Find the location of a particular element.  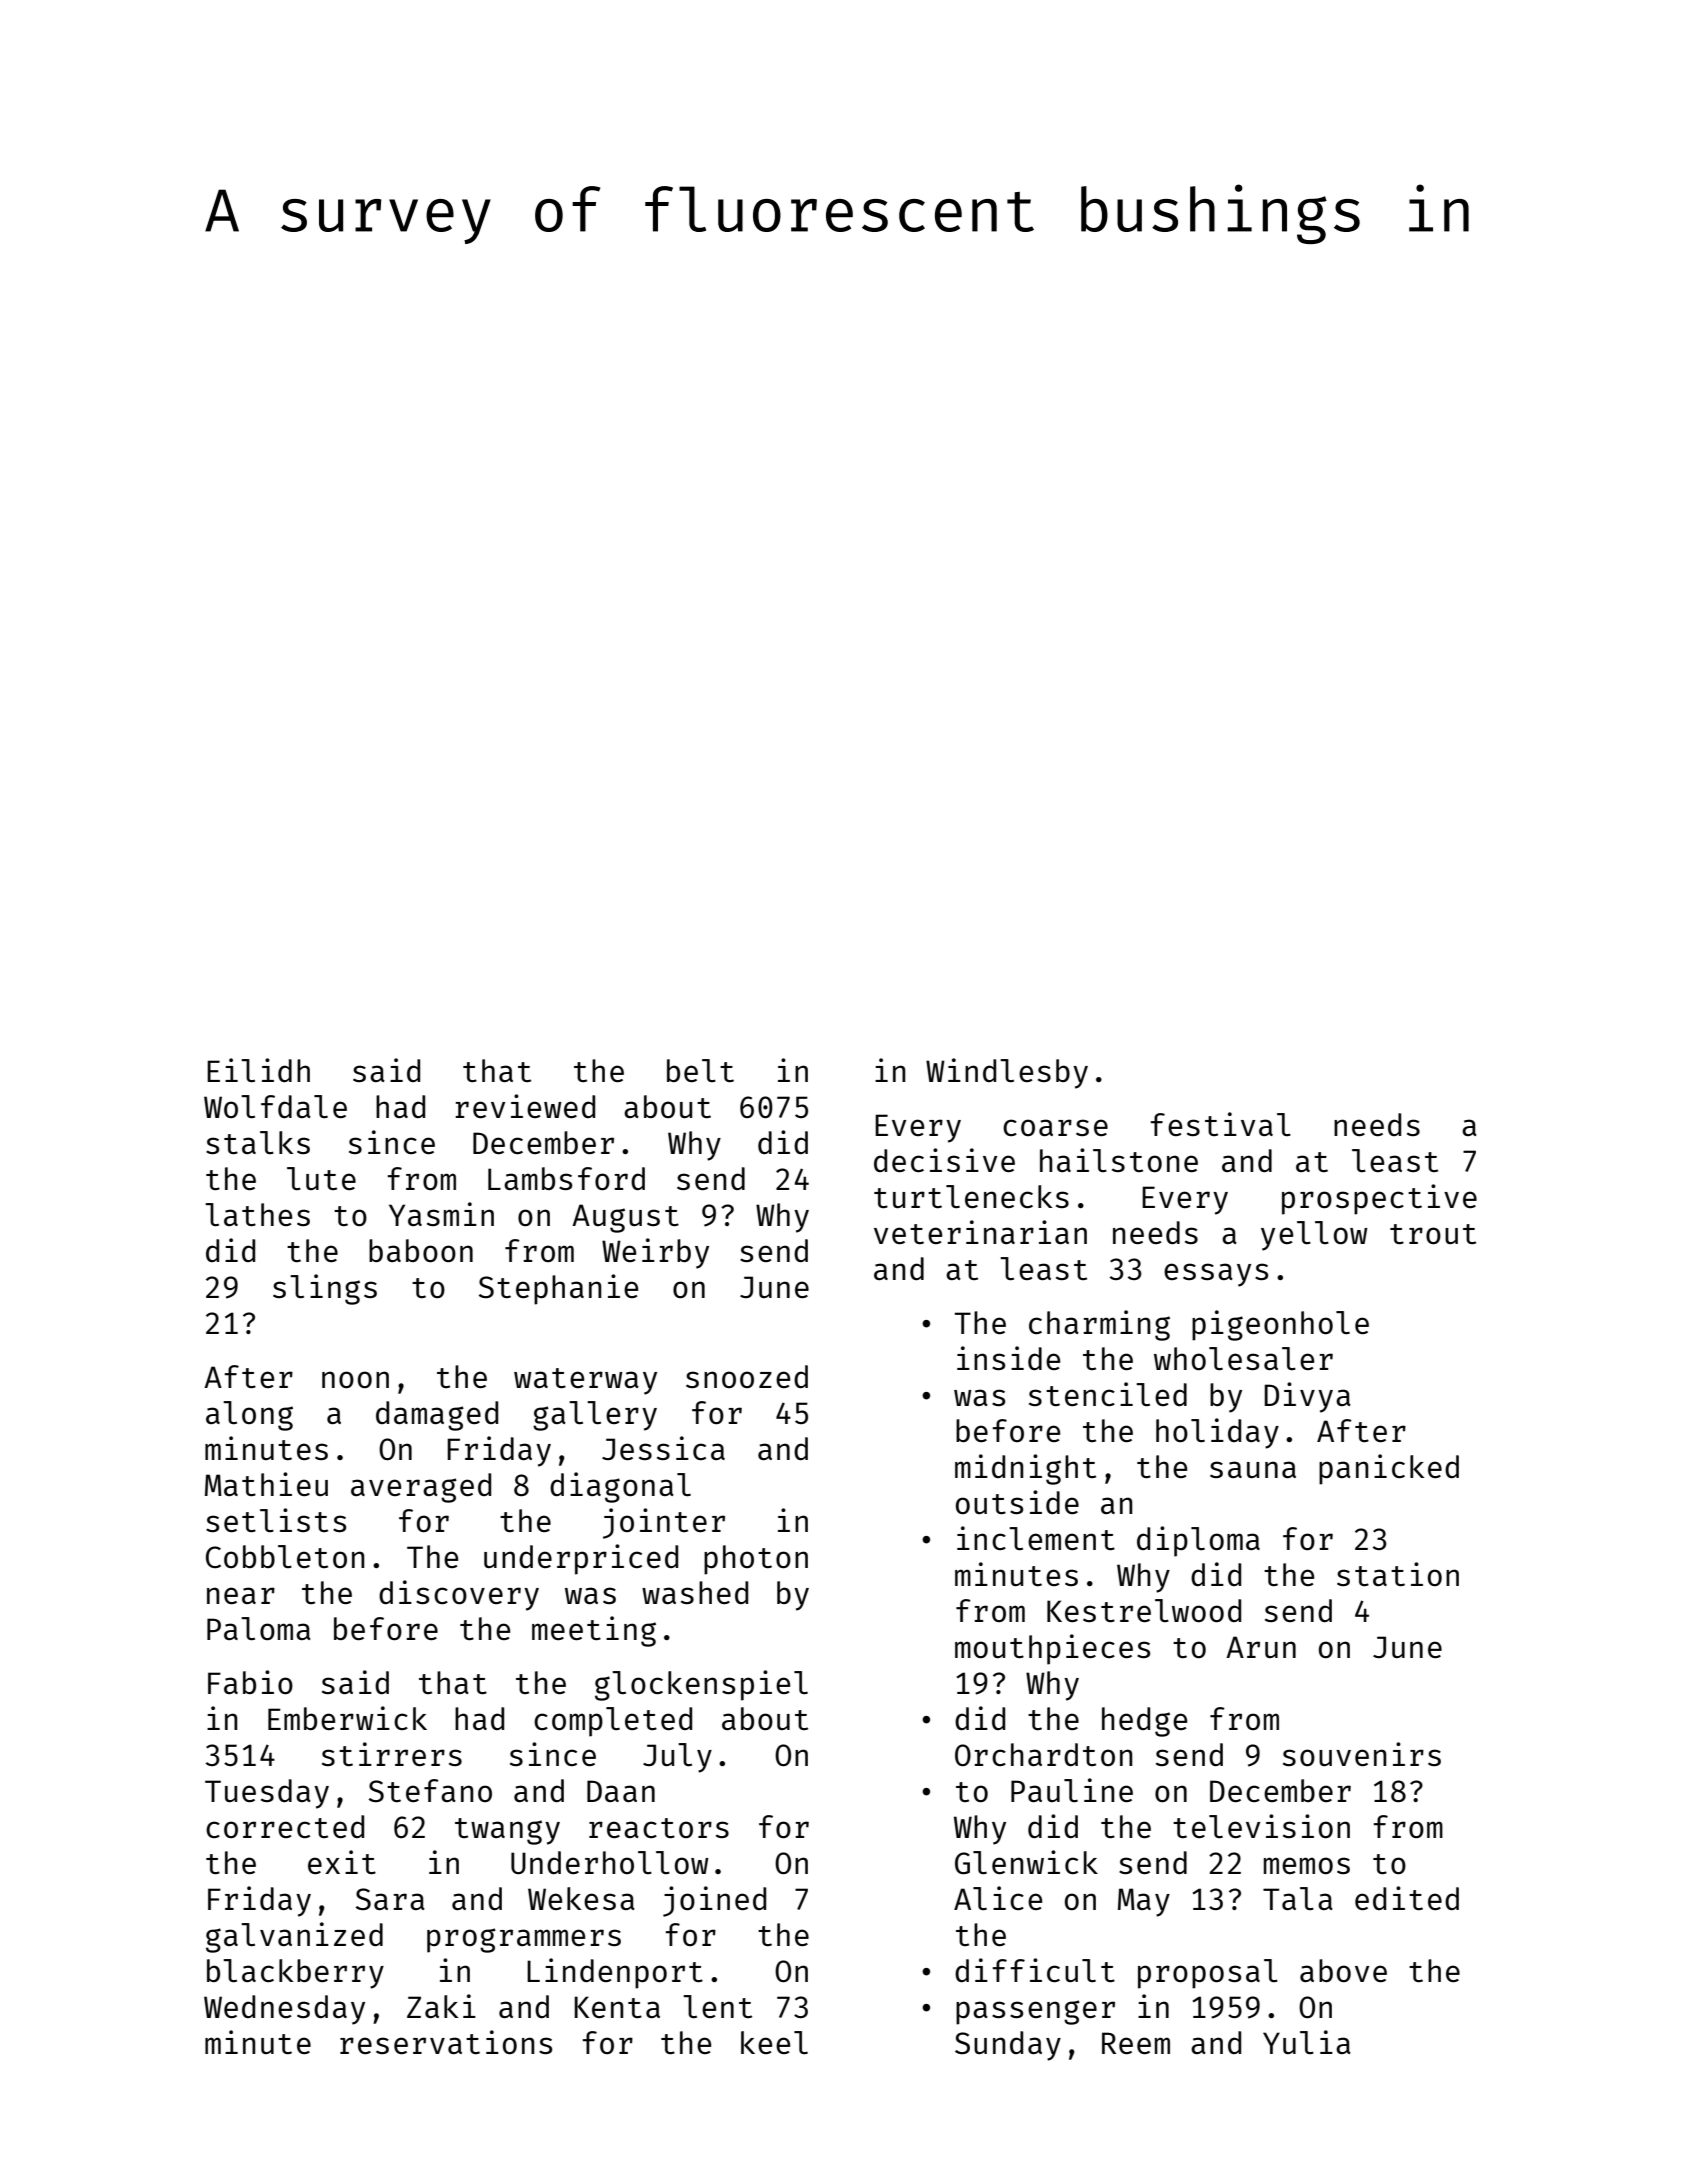

decisive is located at coordinates (944, 1160).
